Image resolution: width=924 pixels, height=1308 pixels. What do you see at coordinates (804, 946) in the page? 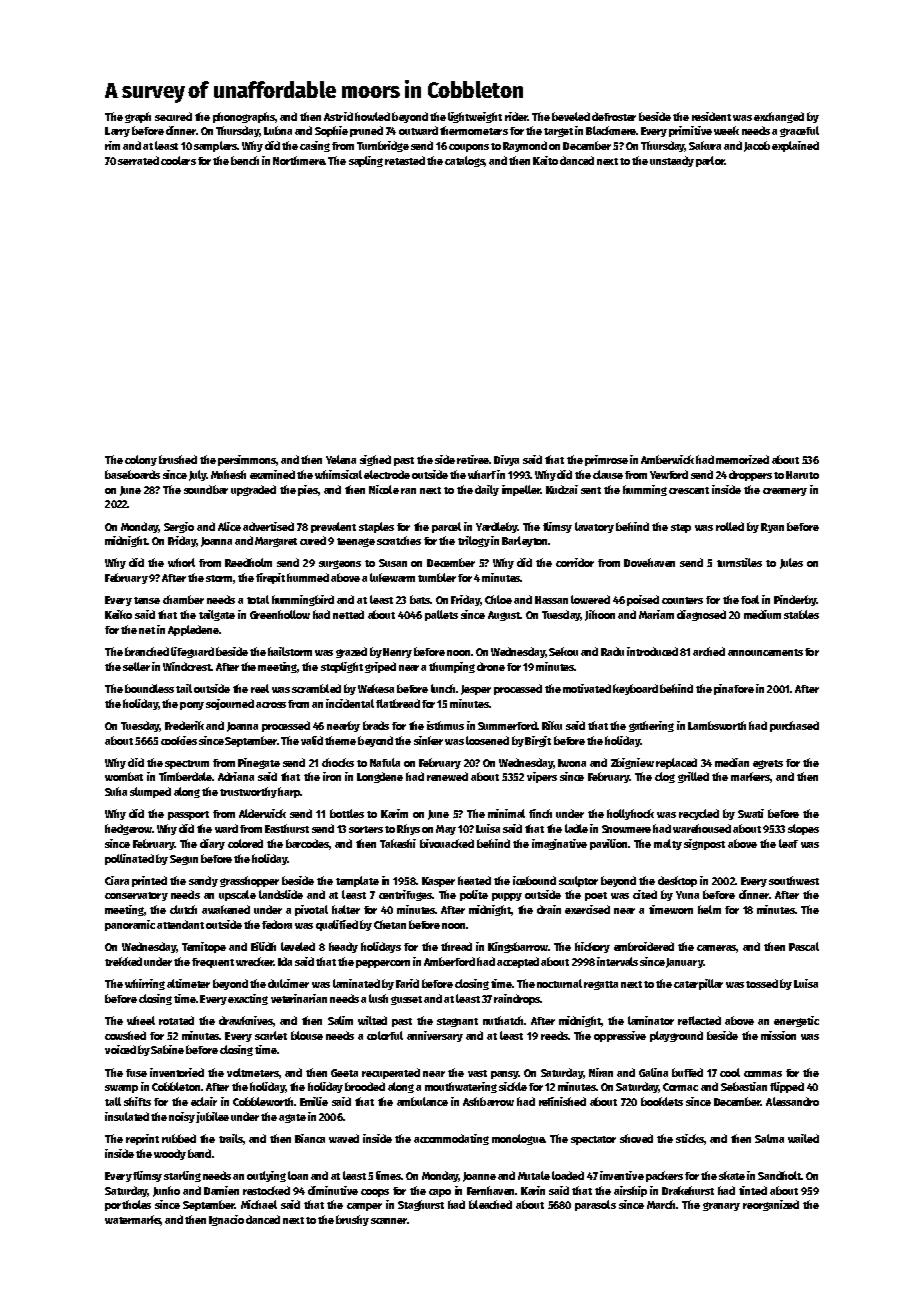
I see `Pascal` at bounding box center [804, 946].
